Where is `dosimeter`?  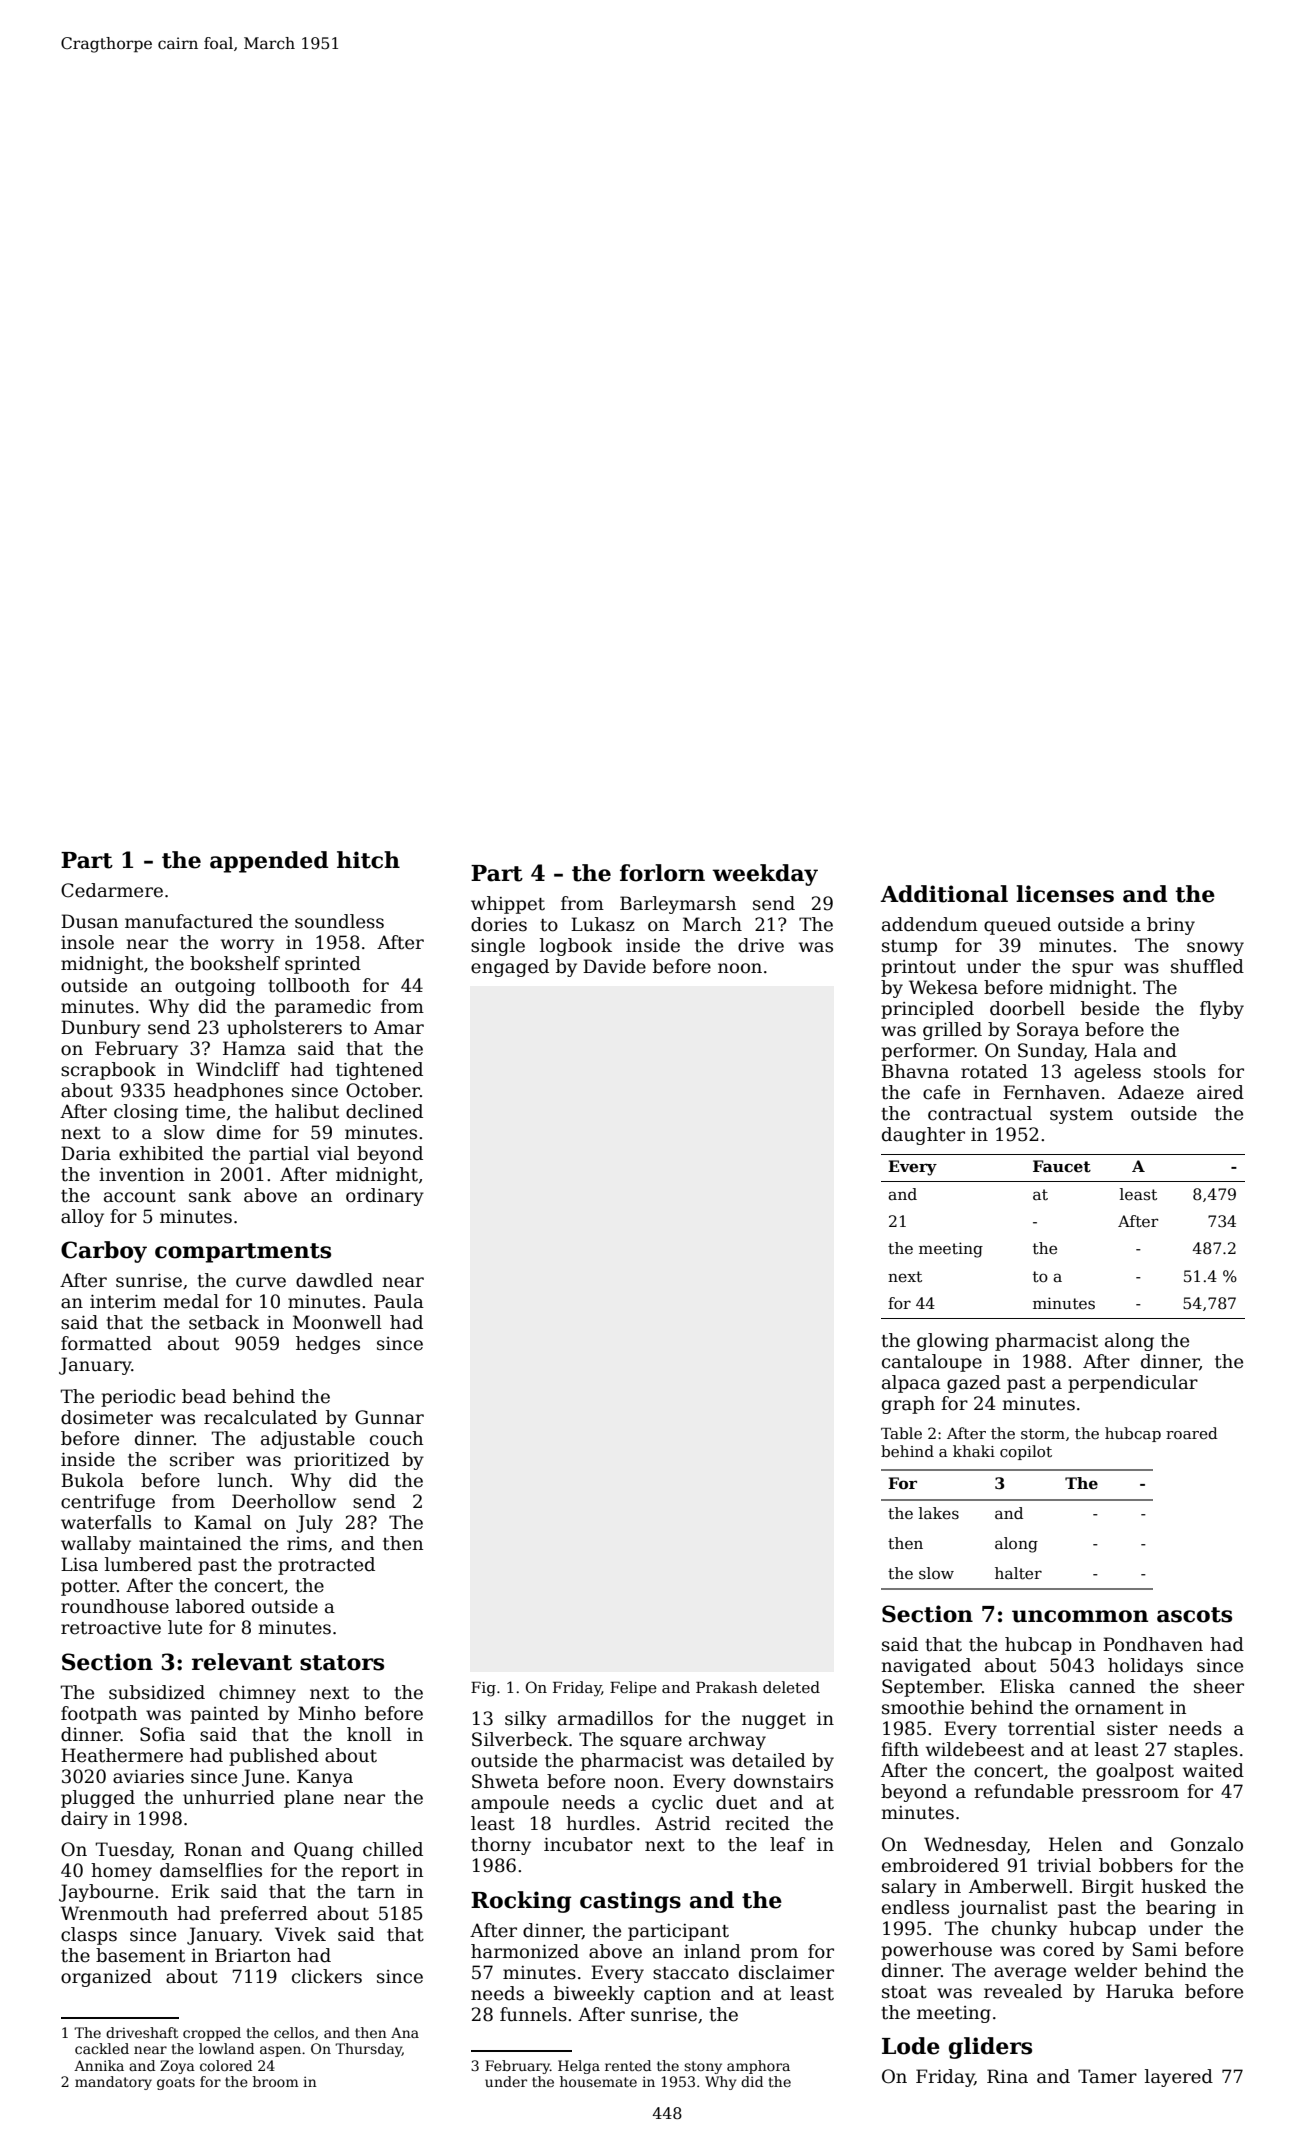 dosimeter is located at coordinates (107, 1417).
